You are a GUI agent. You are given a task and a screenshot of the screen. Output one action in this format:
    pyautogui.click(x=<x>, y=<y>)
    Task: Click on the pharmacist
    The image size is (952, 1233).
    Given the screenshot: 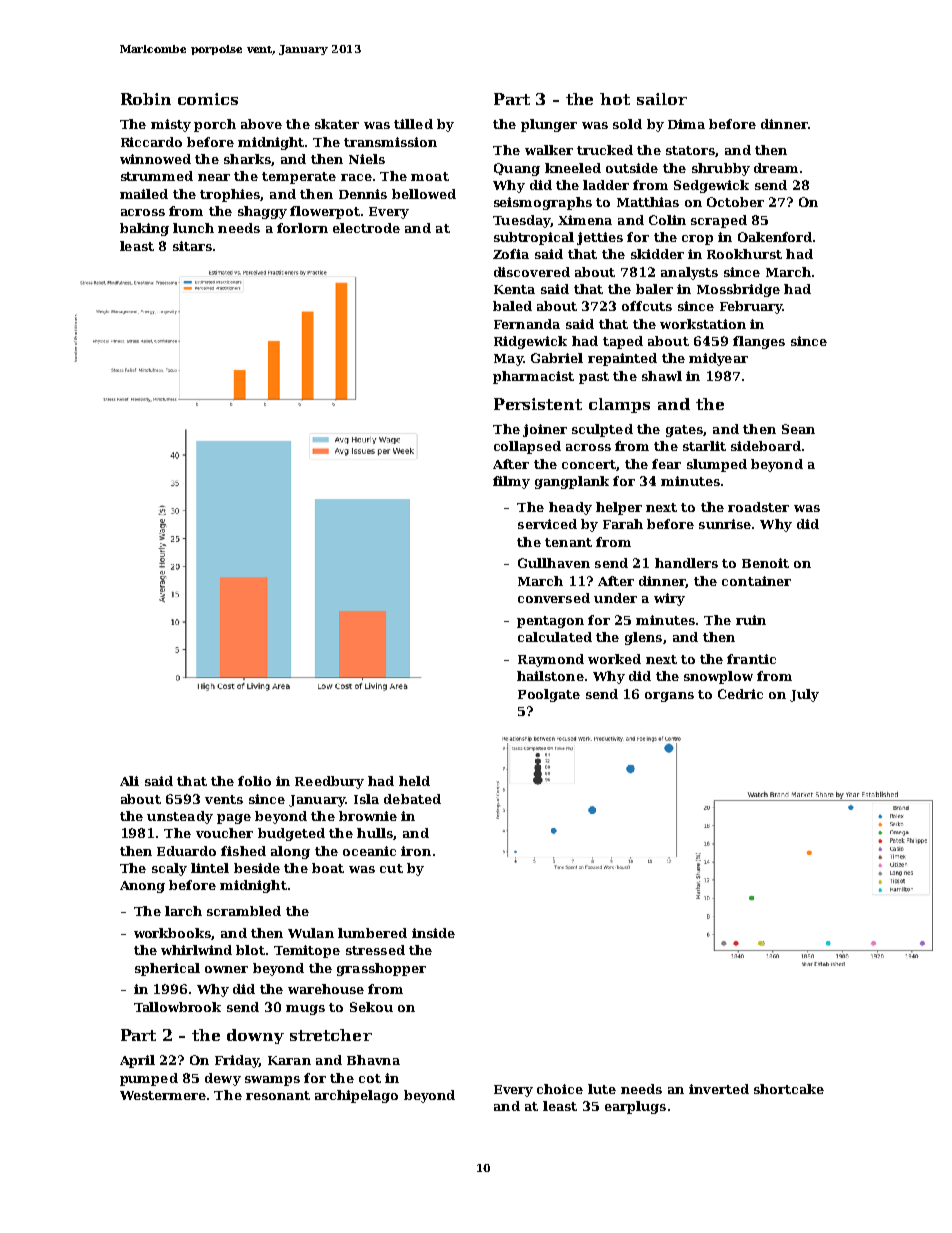 What is the action you would take?
    pyautogui.click(x=533, y=377)
